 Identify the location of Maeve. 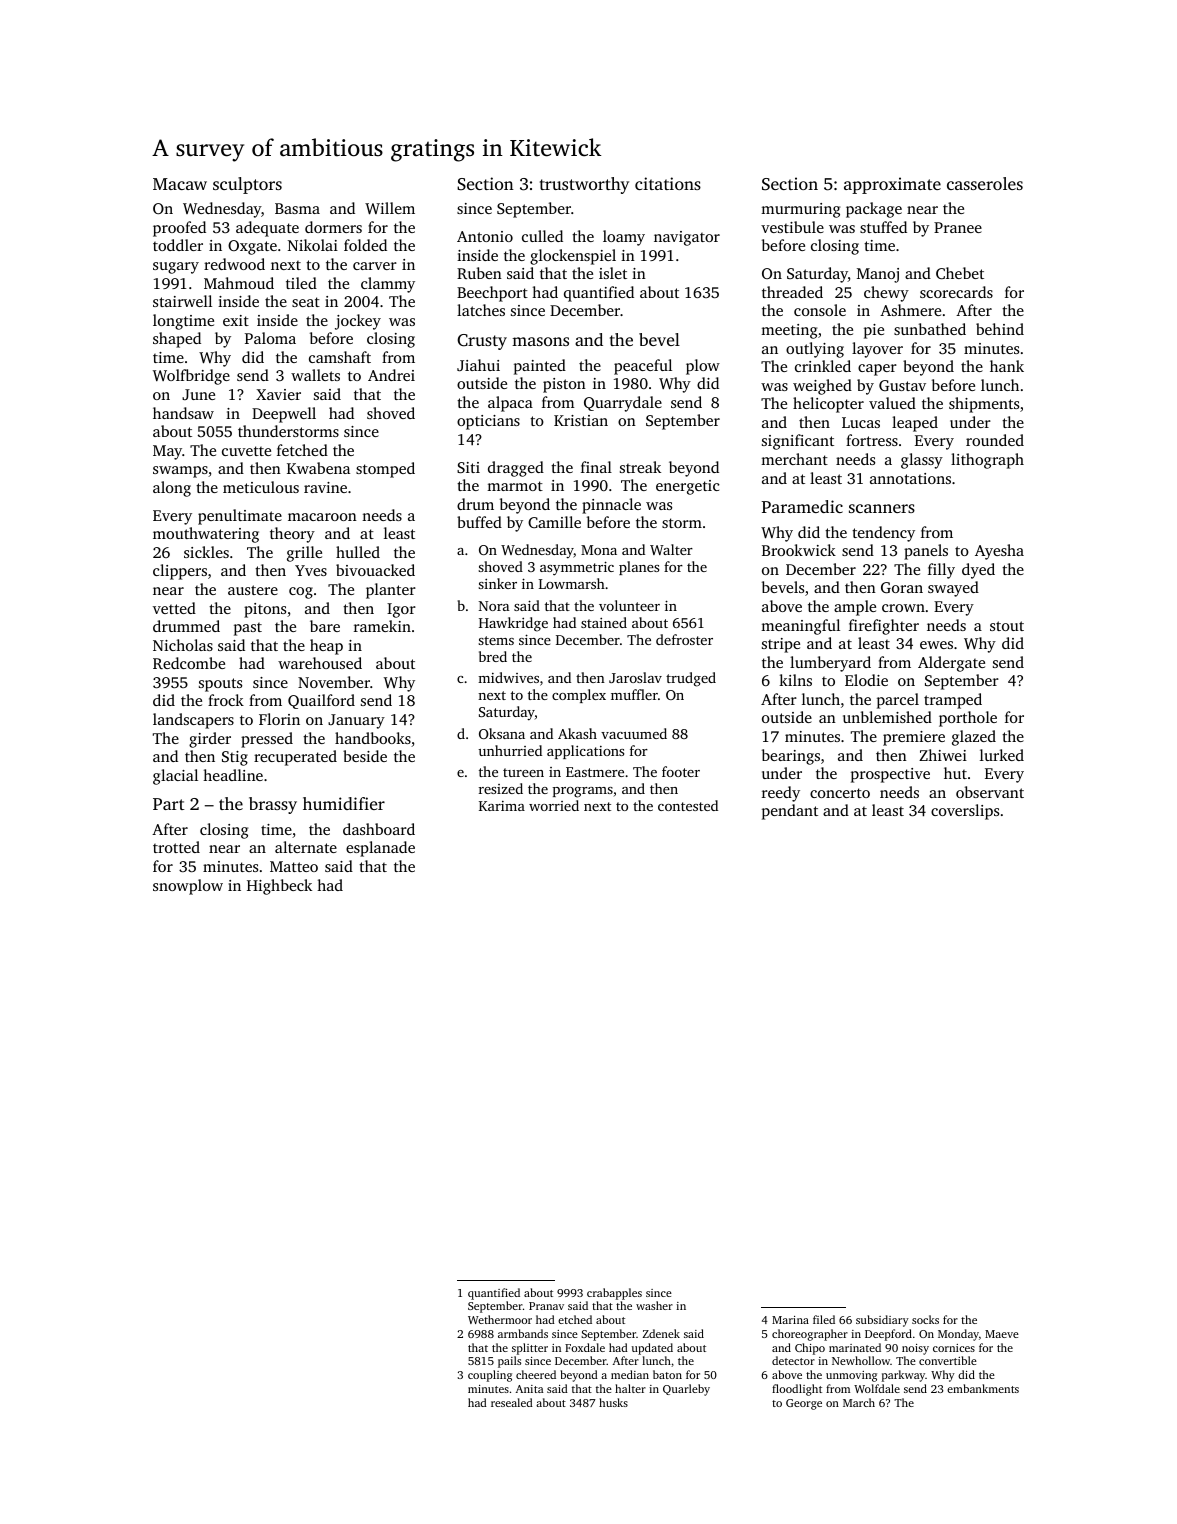
(1002, 1334).
